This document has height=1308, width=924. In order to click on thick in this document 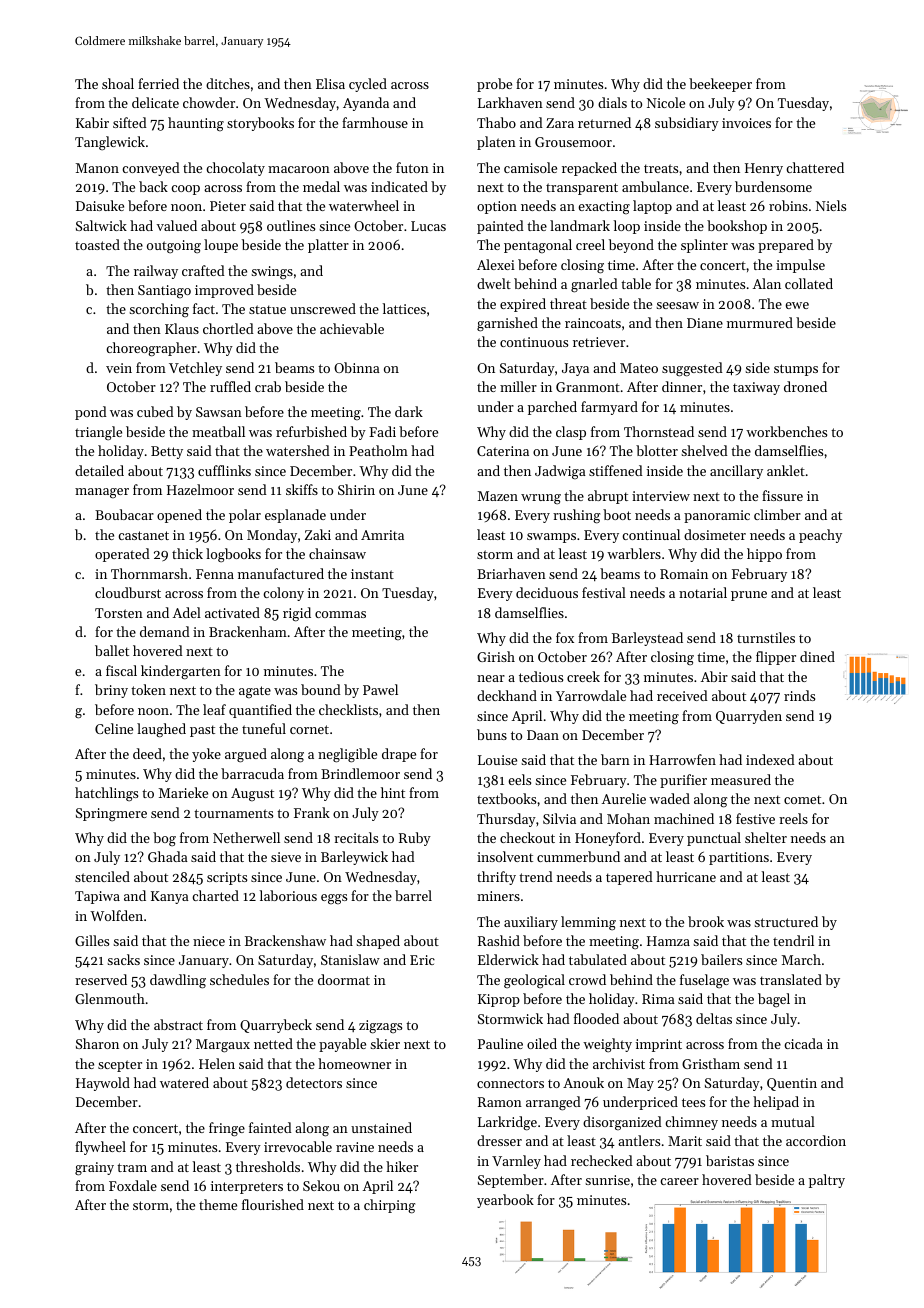, I will do `click(187, 553)`.
